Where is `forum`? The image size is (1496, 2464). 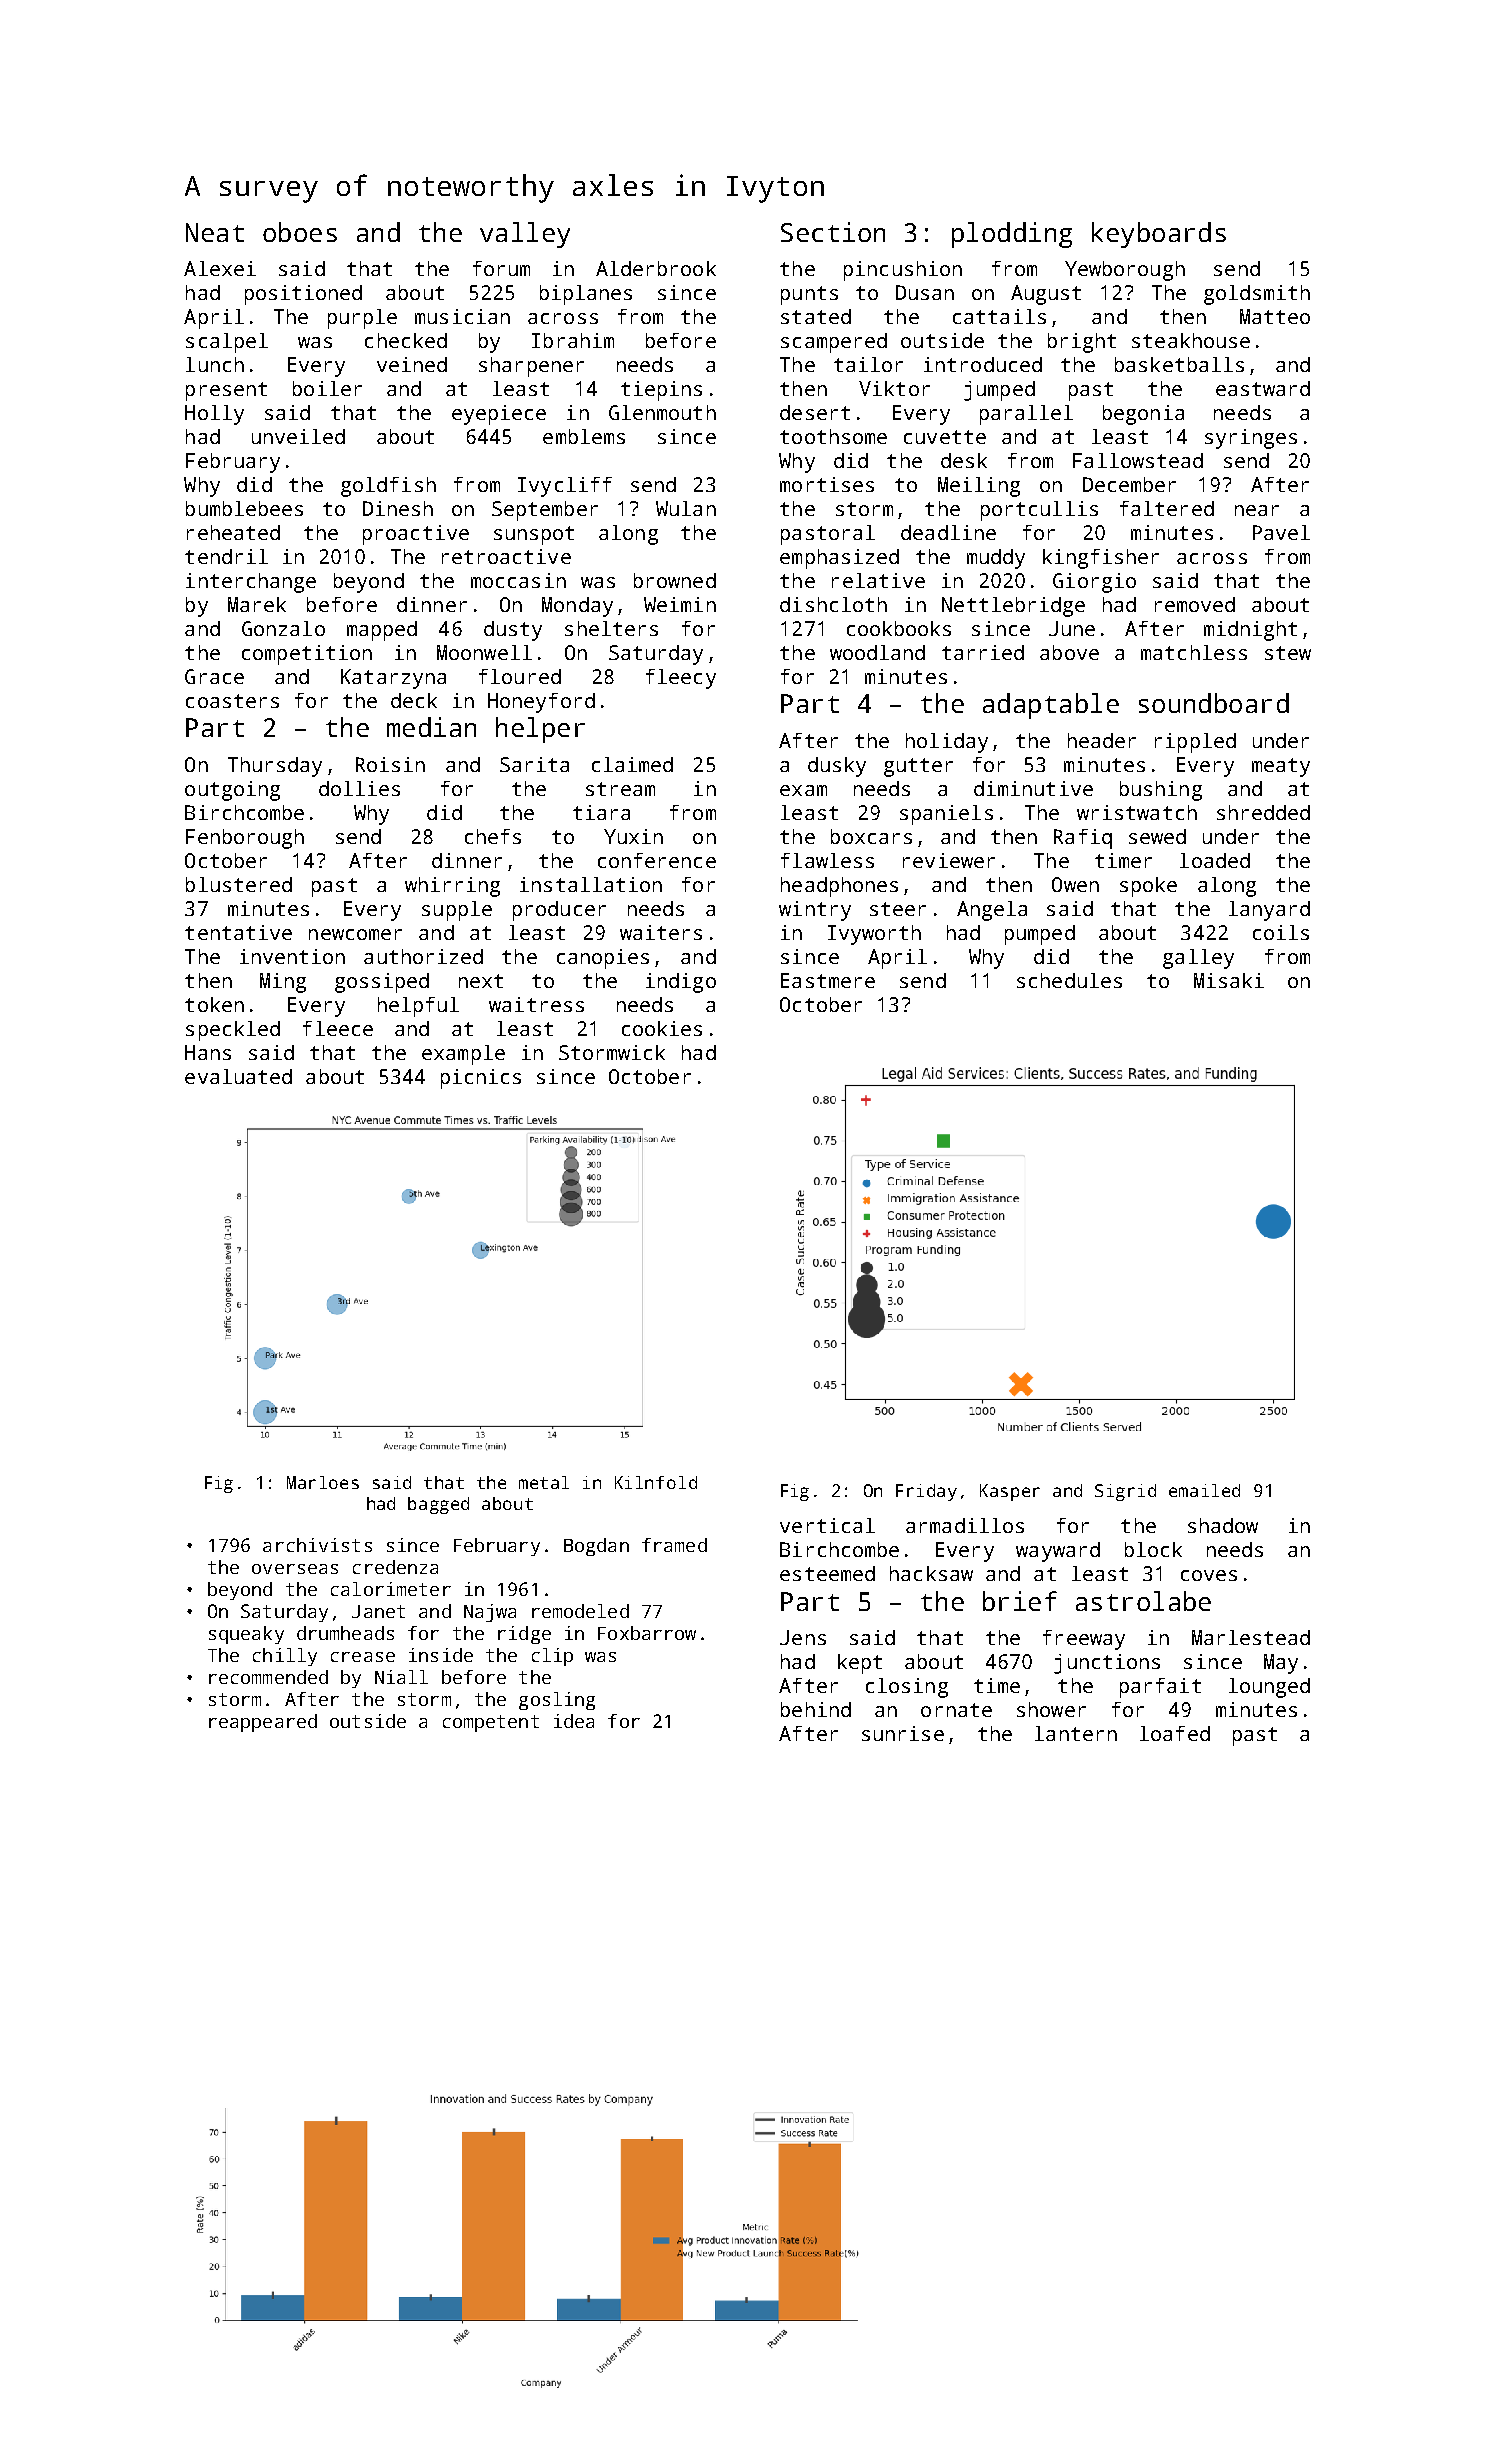
forum is located at coordinates (501, 268).
